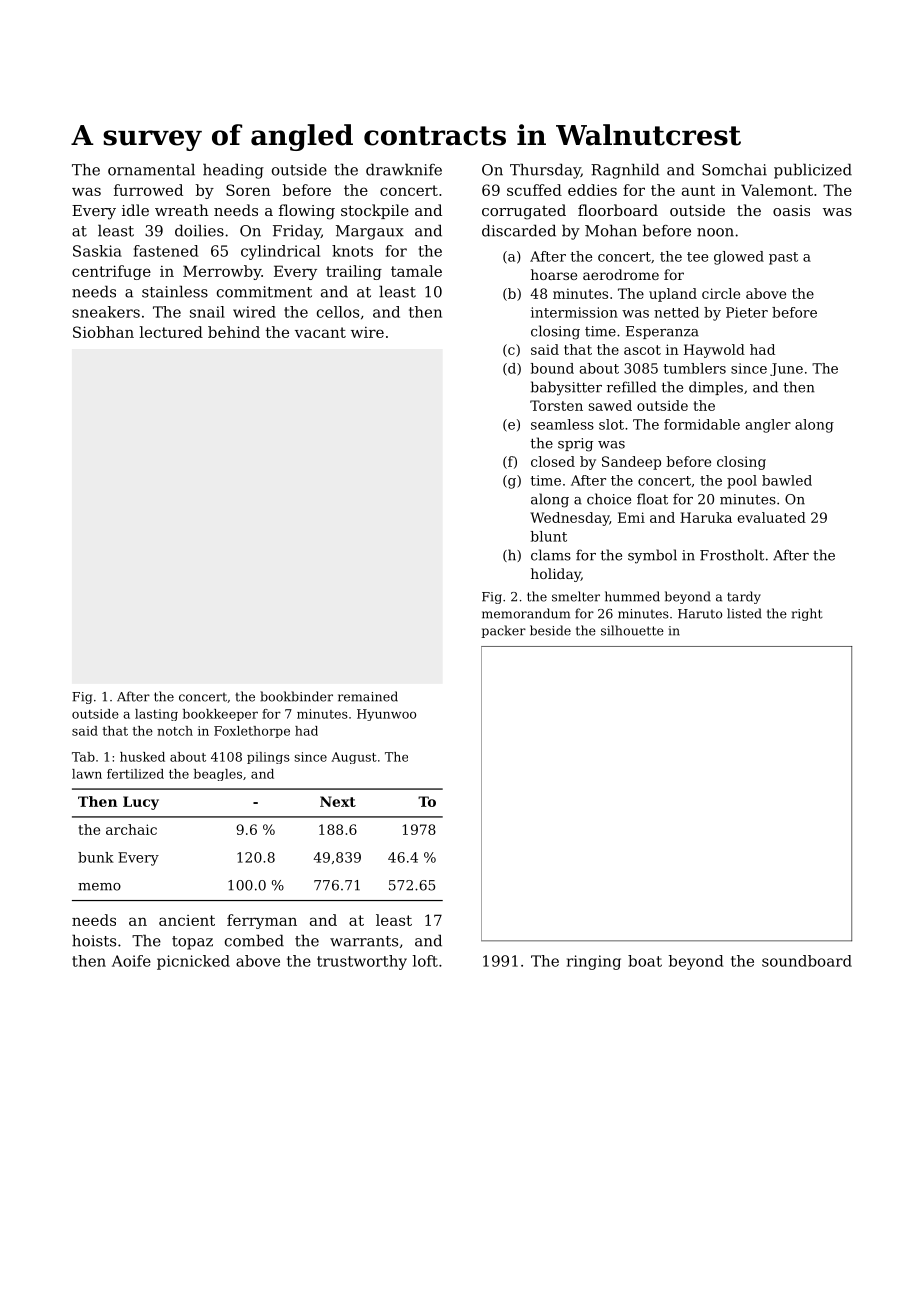  I want to click on tumblers, so click(694, 368).
